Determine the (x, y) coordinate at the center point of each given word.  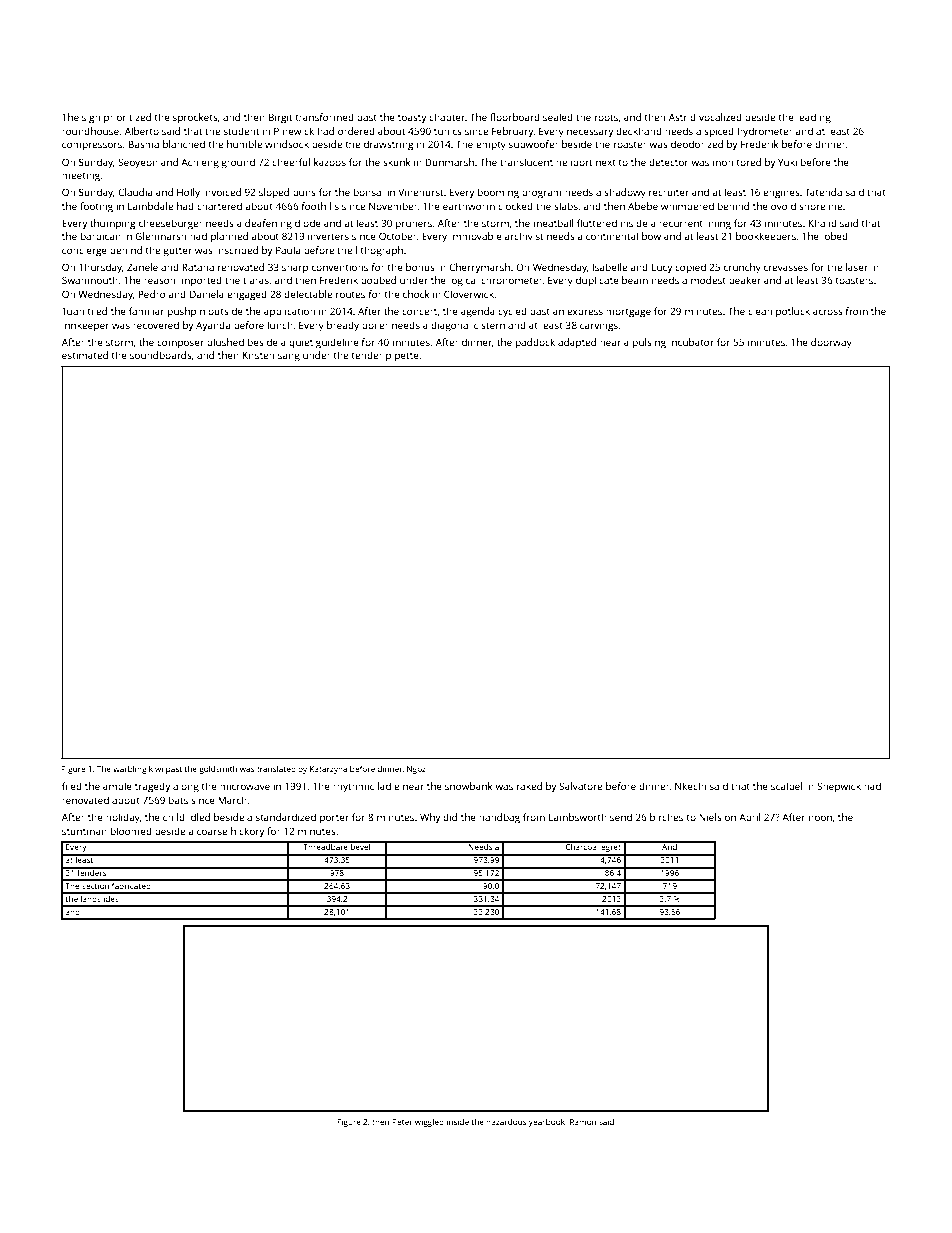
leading (814, 118)
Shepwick (839, 787)
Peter (402, 1122)
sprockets (195, 118)
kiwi (156, 769)
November (393, 206)
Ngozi (417, 770)
